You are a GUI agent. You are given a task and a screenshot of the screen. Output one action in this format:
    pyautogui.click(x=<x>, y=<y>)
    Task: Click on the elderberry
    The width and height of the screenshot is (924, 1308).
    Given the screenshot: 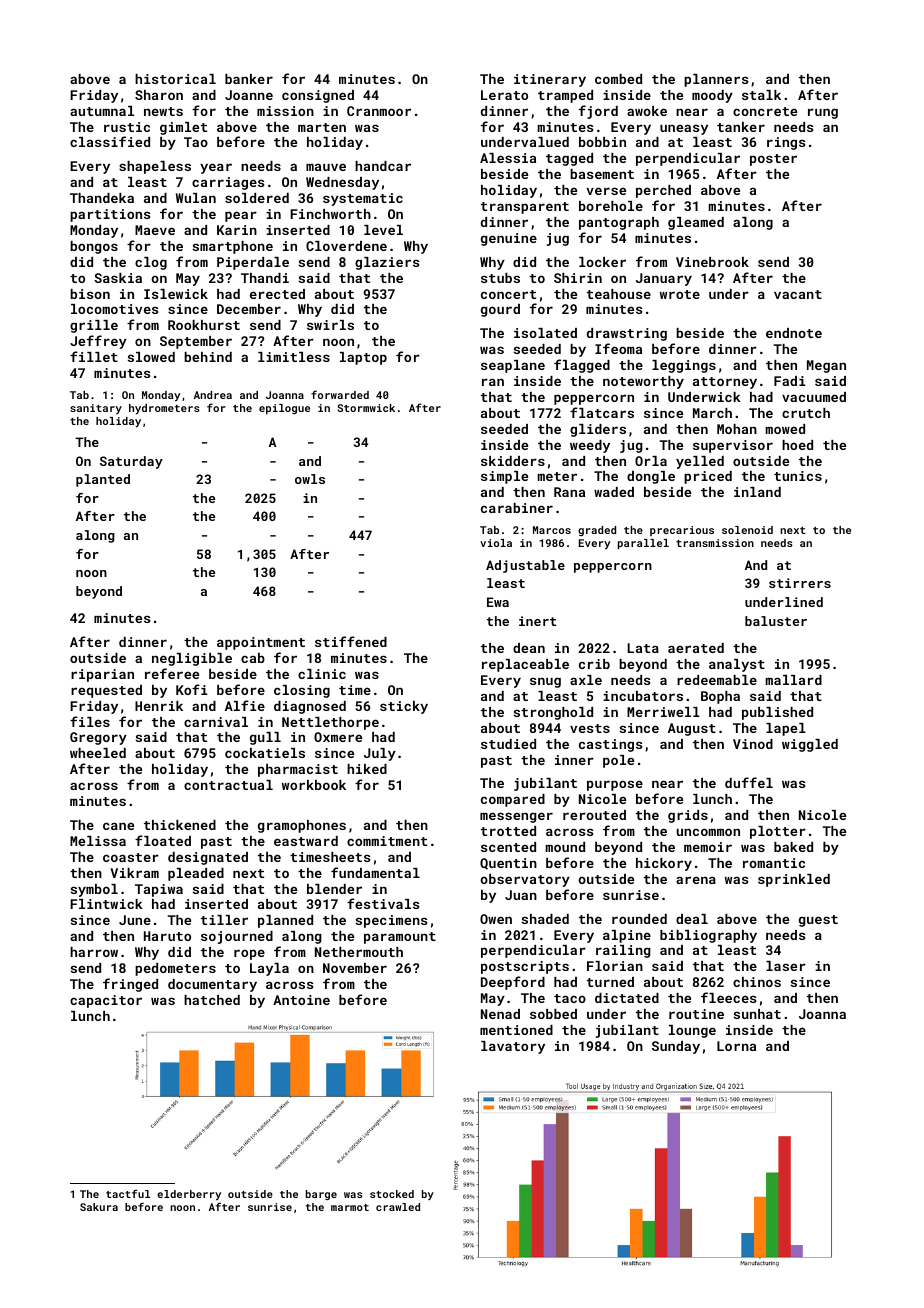 What is the action you would take?
    pyautogui.click(x=189, y=1195)
